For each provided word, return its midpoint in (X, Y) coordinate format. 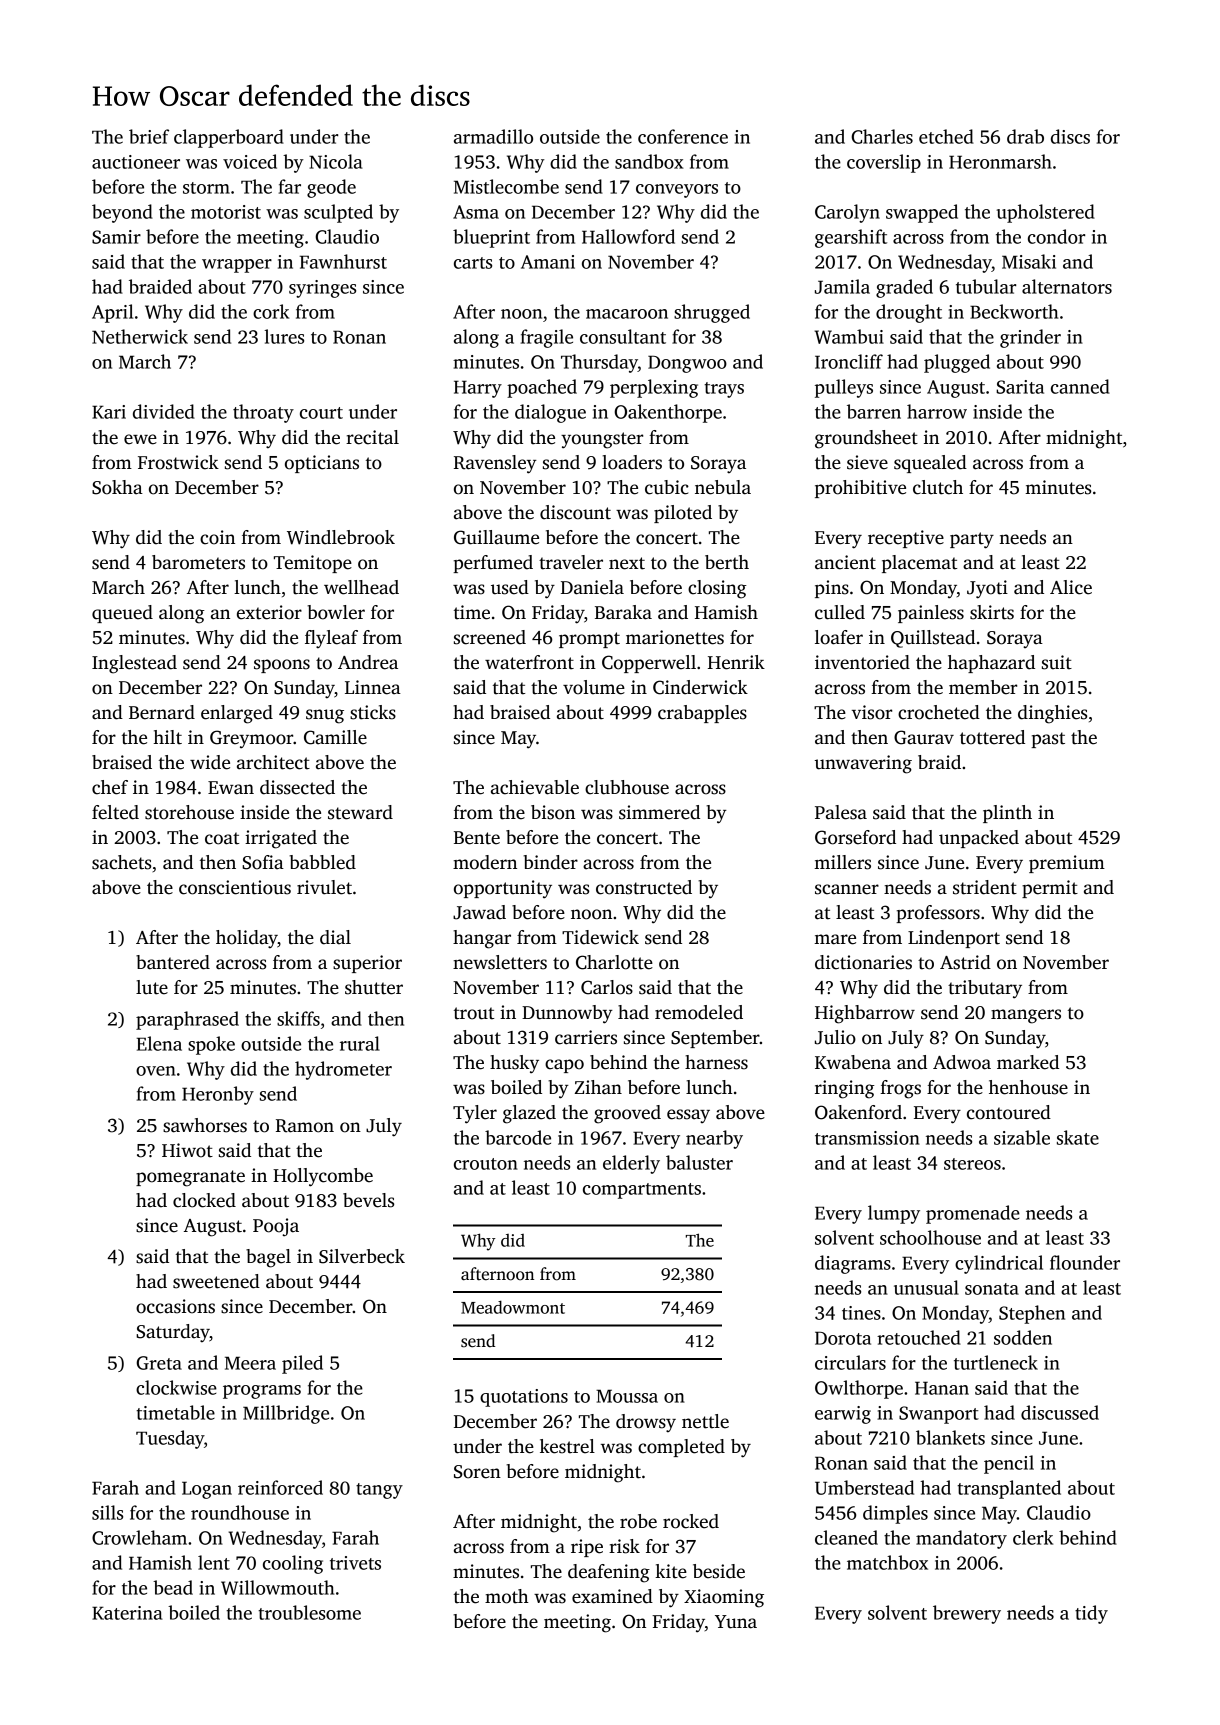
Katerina (127, 1613)
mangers (1026, 1016)
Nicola (336, 161)
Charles (882, 136)
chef (110, 787)
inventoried (862, 662)
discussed (1060, 1412)
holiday (247, 939)
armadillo (493, 136)
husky (514, 1064)
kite (671, 1571)
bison (553, 812)
